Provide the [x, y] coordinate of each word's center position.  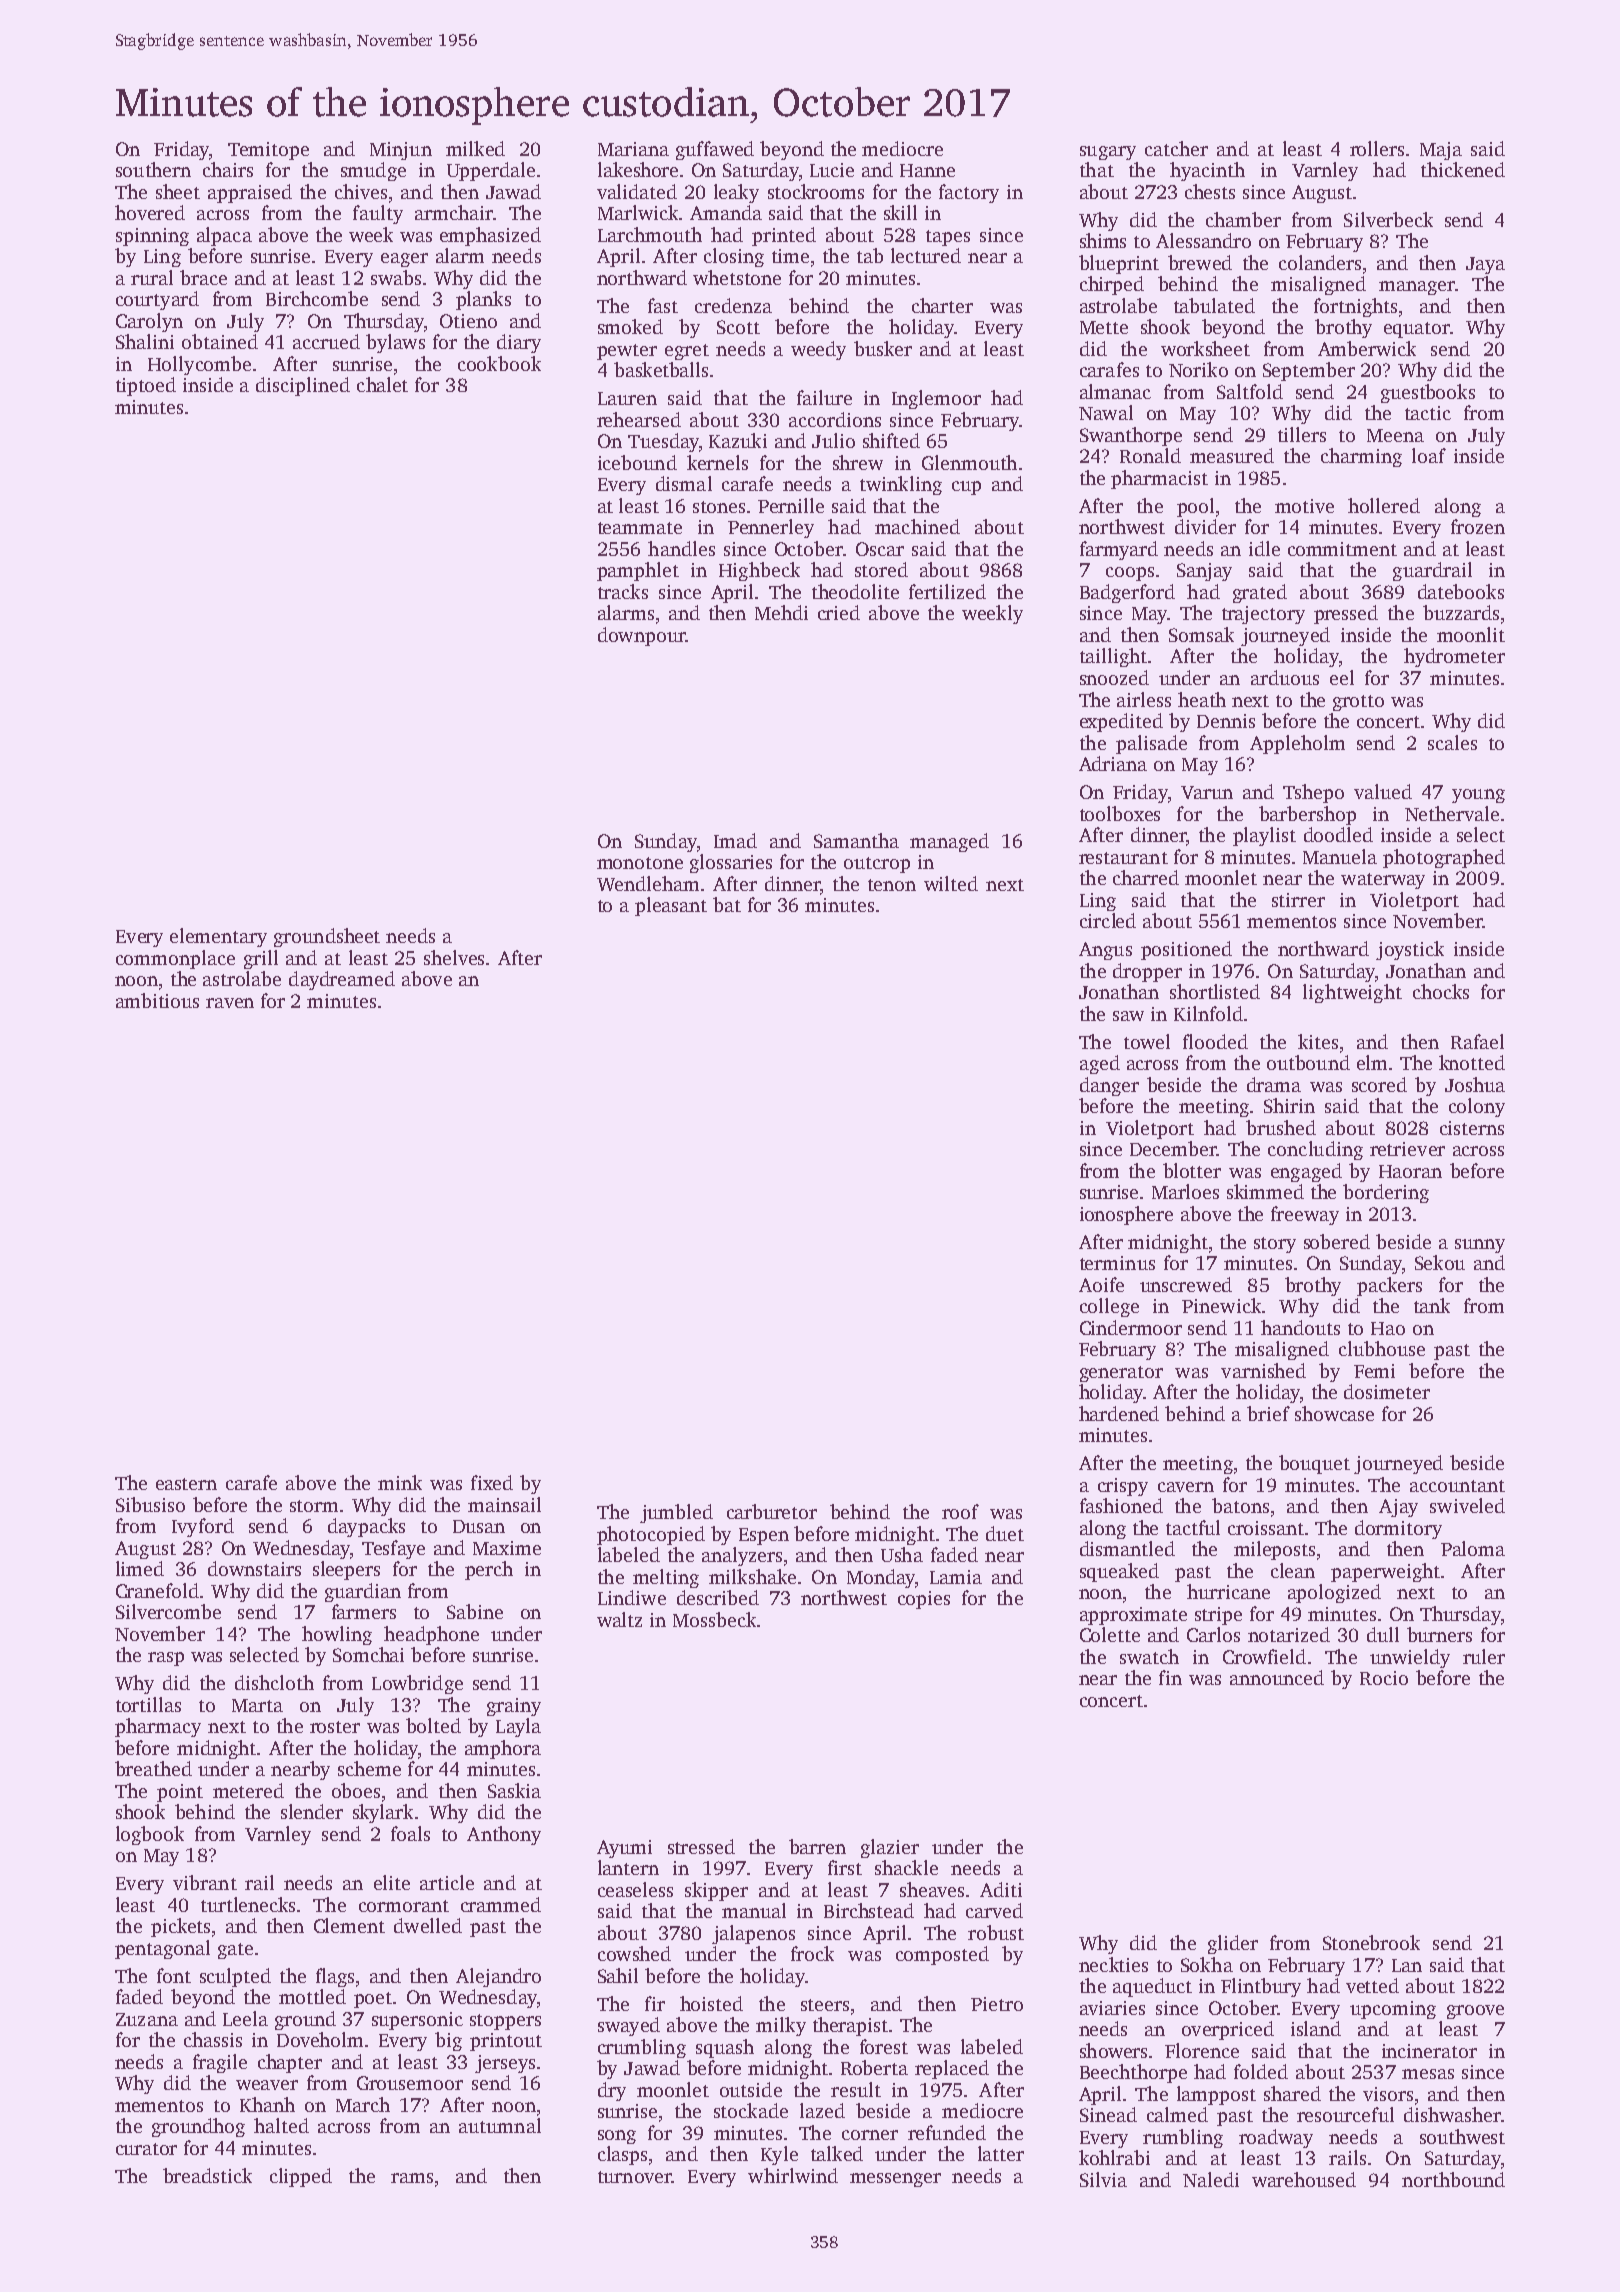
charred [1146, 877]
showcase [1334, 1413]
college [1109, 1307]
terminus [1117, 1263]
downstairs [254, 1568]
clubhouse [1382, 1348]
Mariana [633, 149]
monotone [640, 863]
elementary [218, 937]
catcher [1176, 148]
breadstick [207, 2175]
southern [153, 169]
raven [230, 1003]
